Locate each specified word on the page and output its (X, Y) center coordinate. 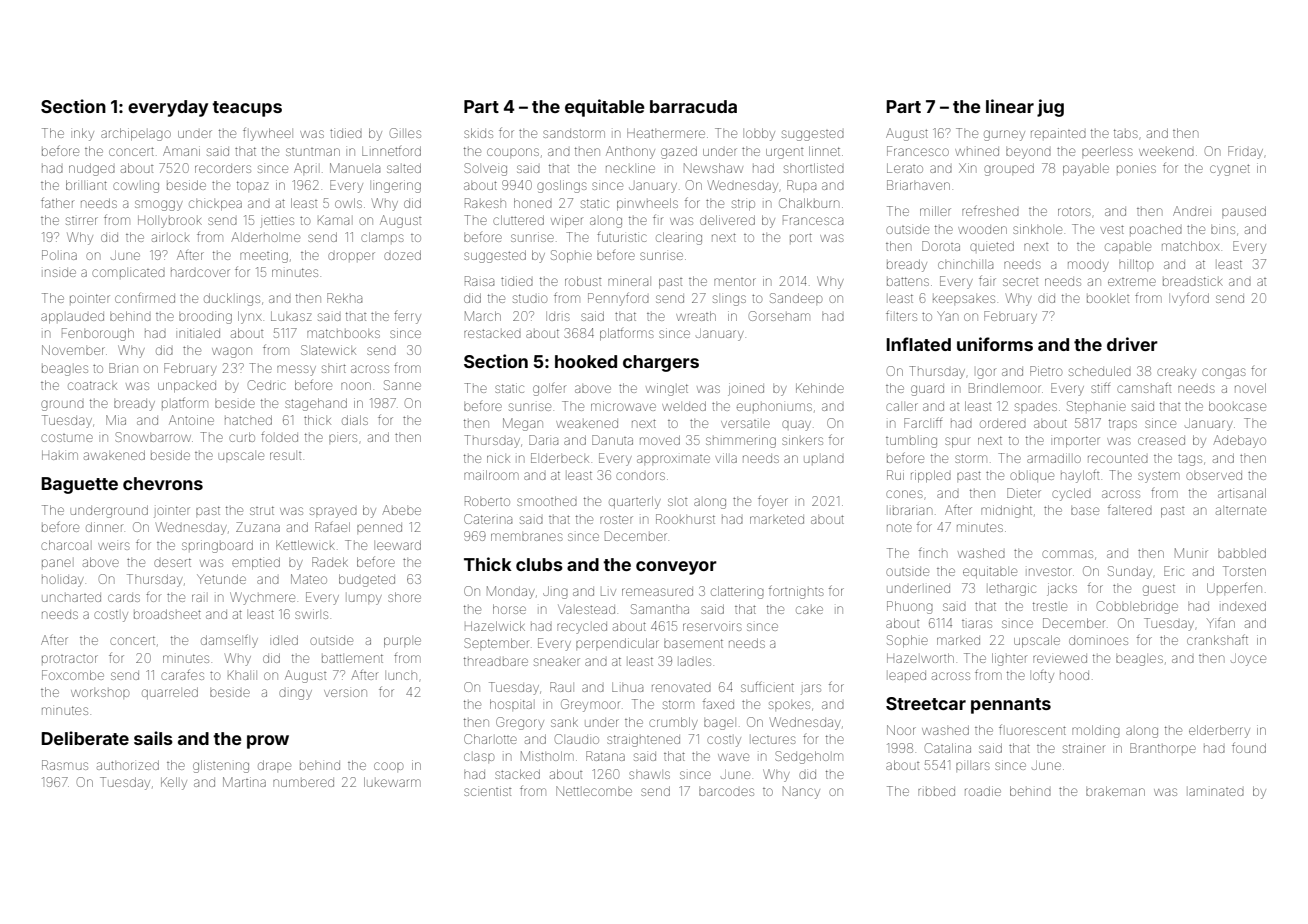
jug (1050, 108)
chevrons (163, 483)
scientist (487, 791)
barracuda (693, 106)
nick (498, 458)
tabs (1126, 133)
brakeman (1115, 791)
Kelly (174, 783)
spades (1036, 407)
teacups (247, 109)
